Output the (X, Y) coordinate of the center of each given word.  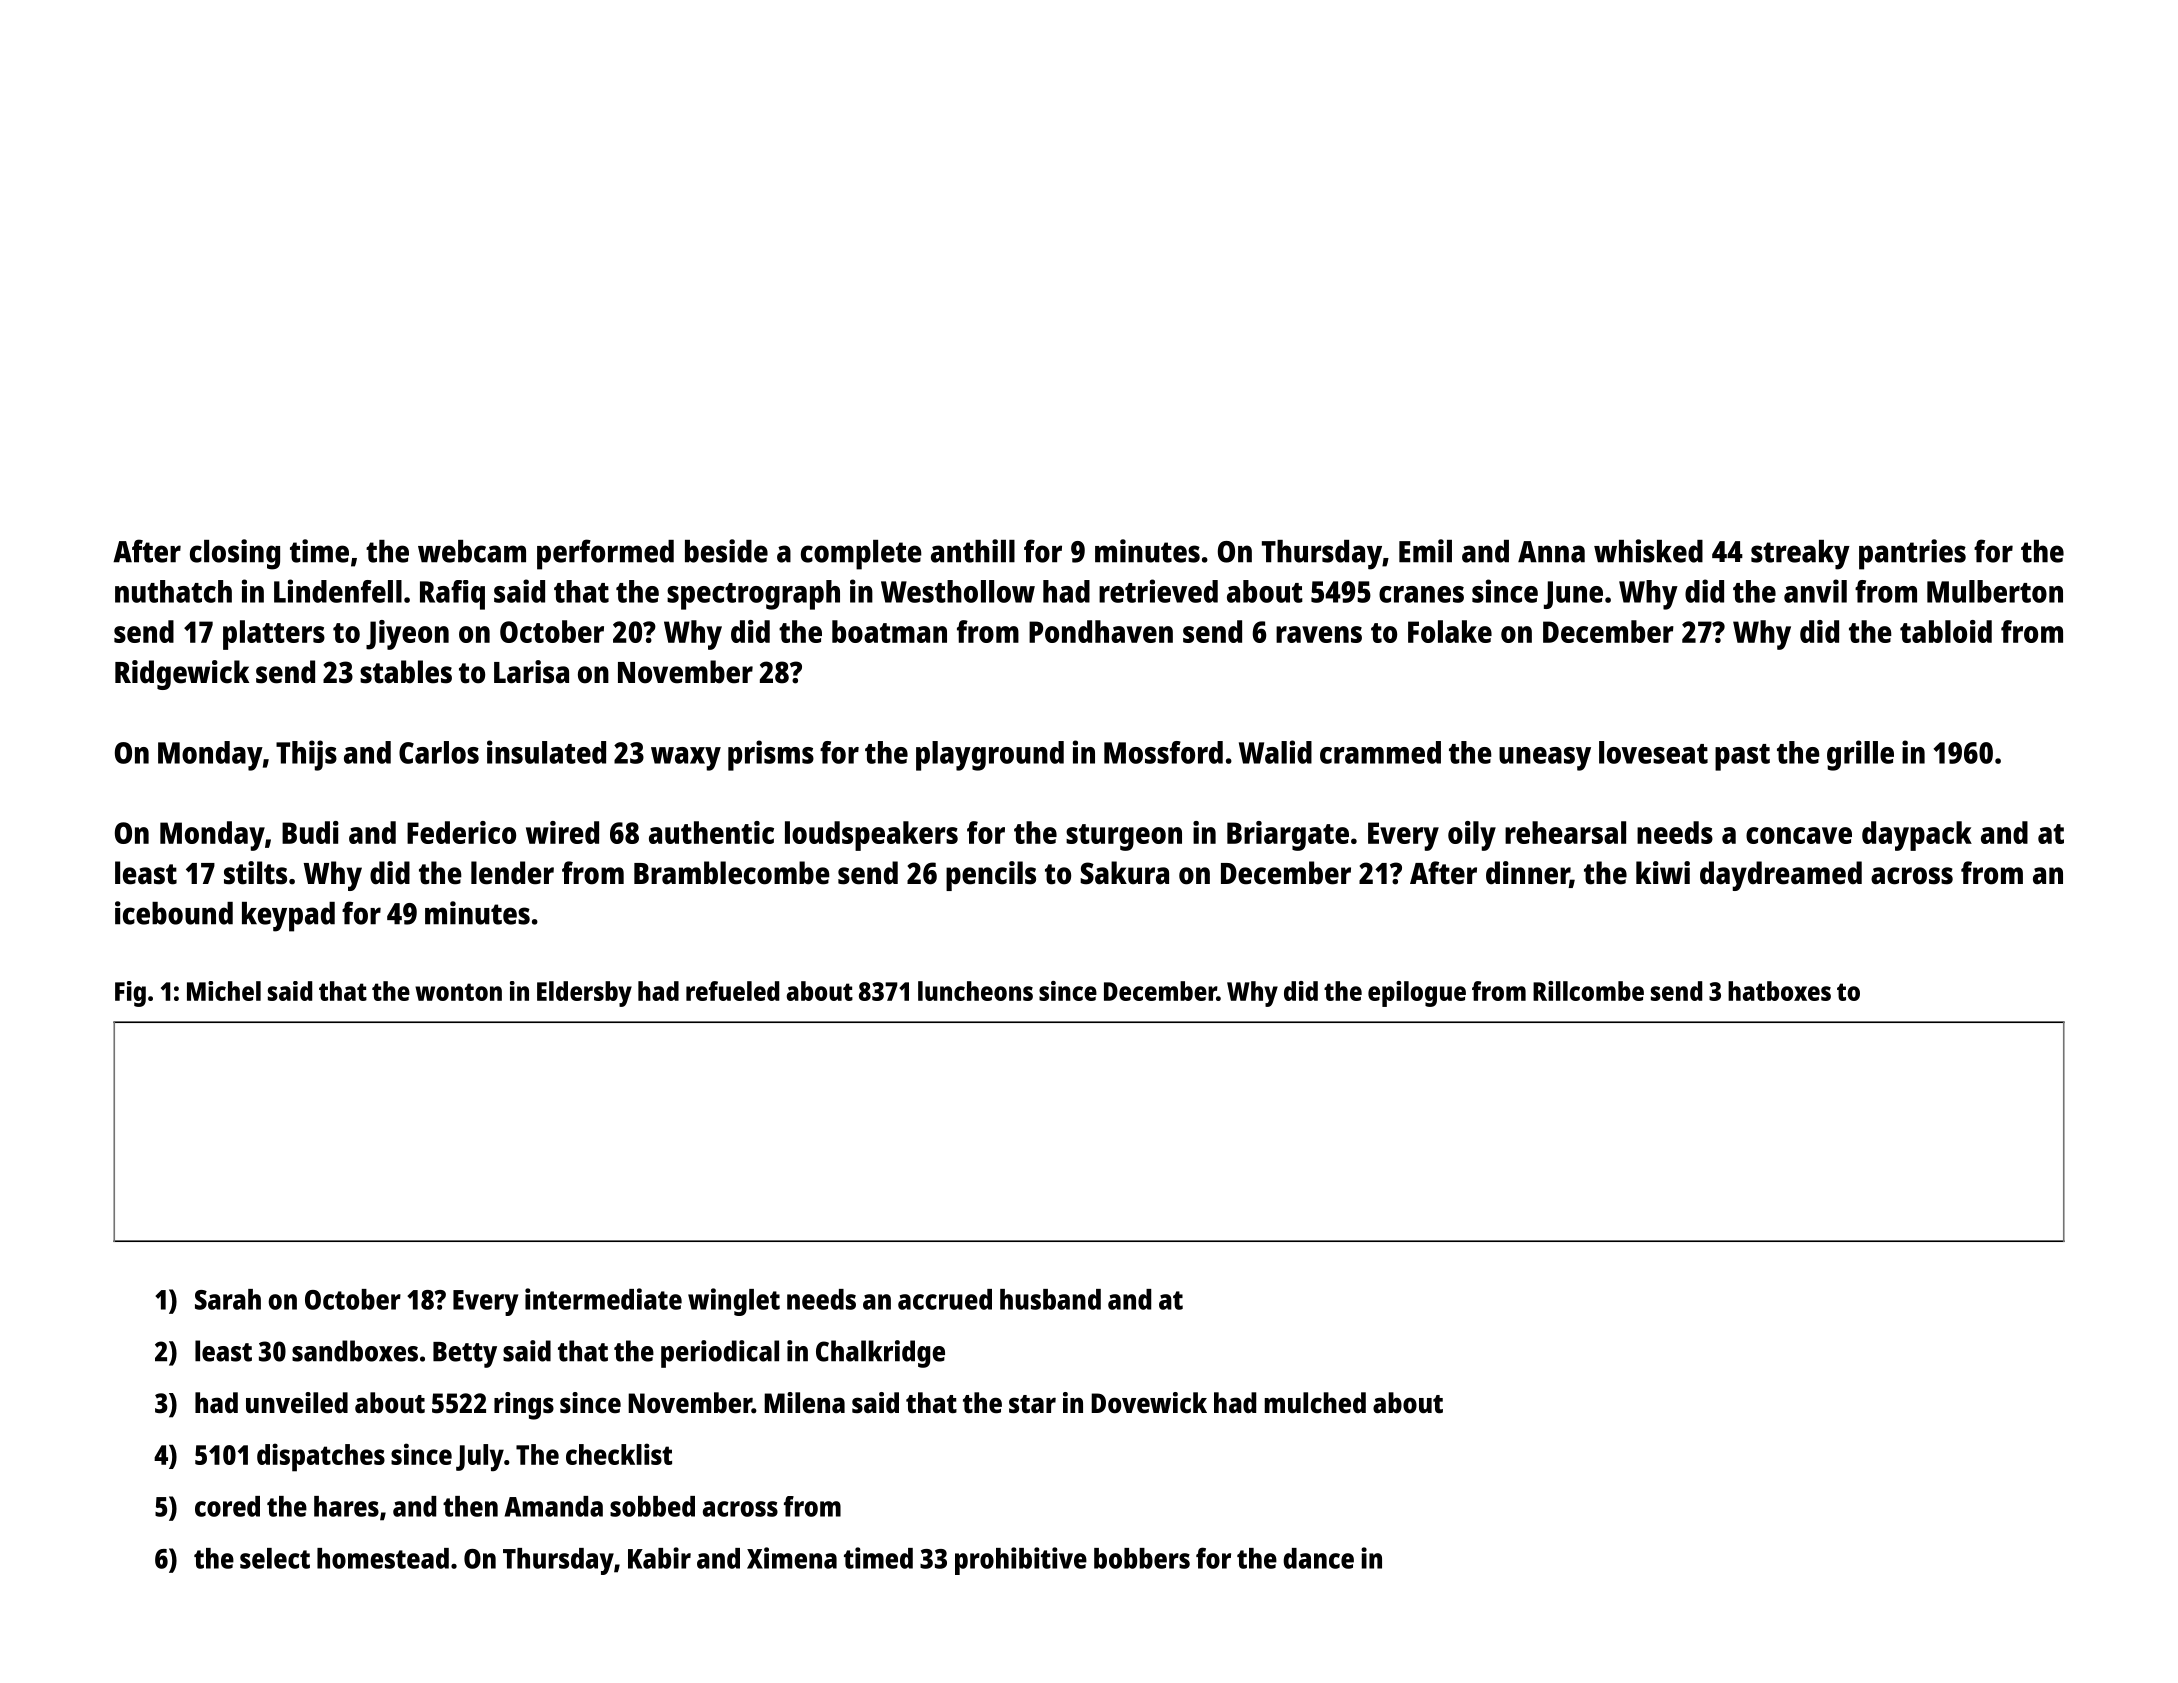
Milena (804, 1403)
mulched (1315, 1403)
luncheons (975, 991)
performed (605, 554)
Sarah (228, 1299)
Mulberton (1995, 591)
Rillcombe (1588, 991)
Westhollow (958, 591)
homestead (383, 1558)
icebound (174, 913)
